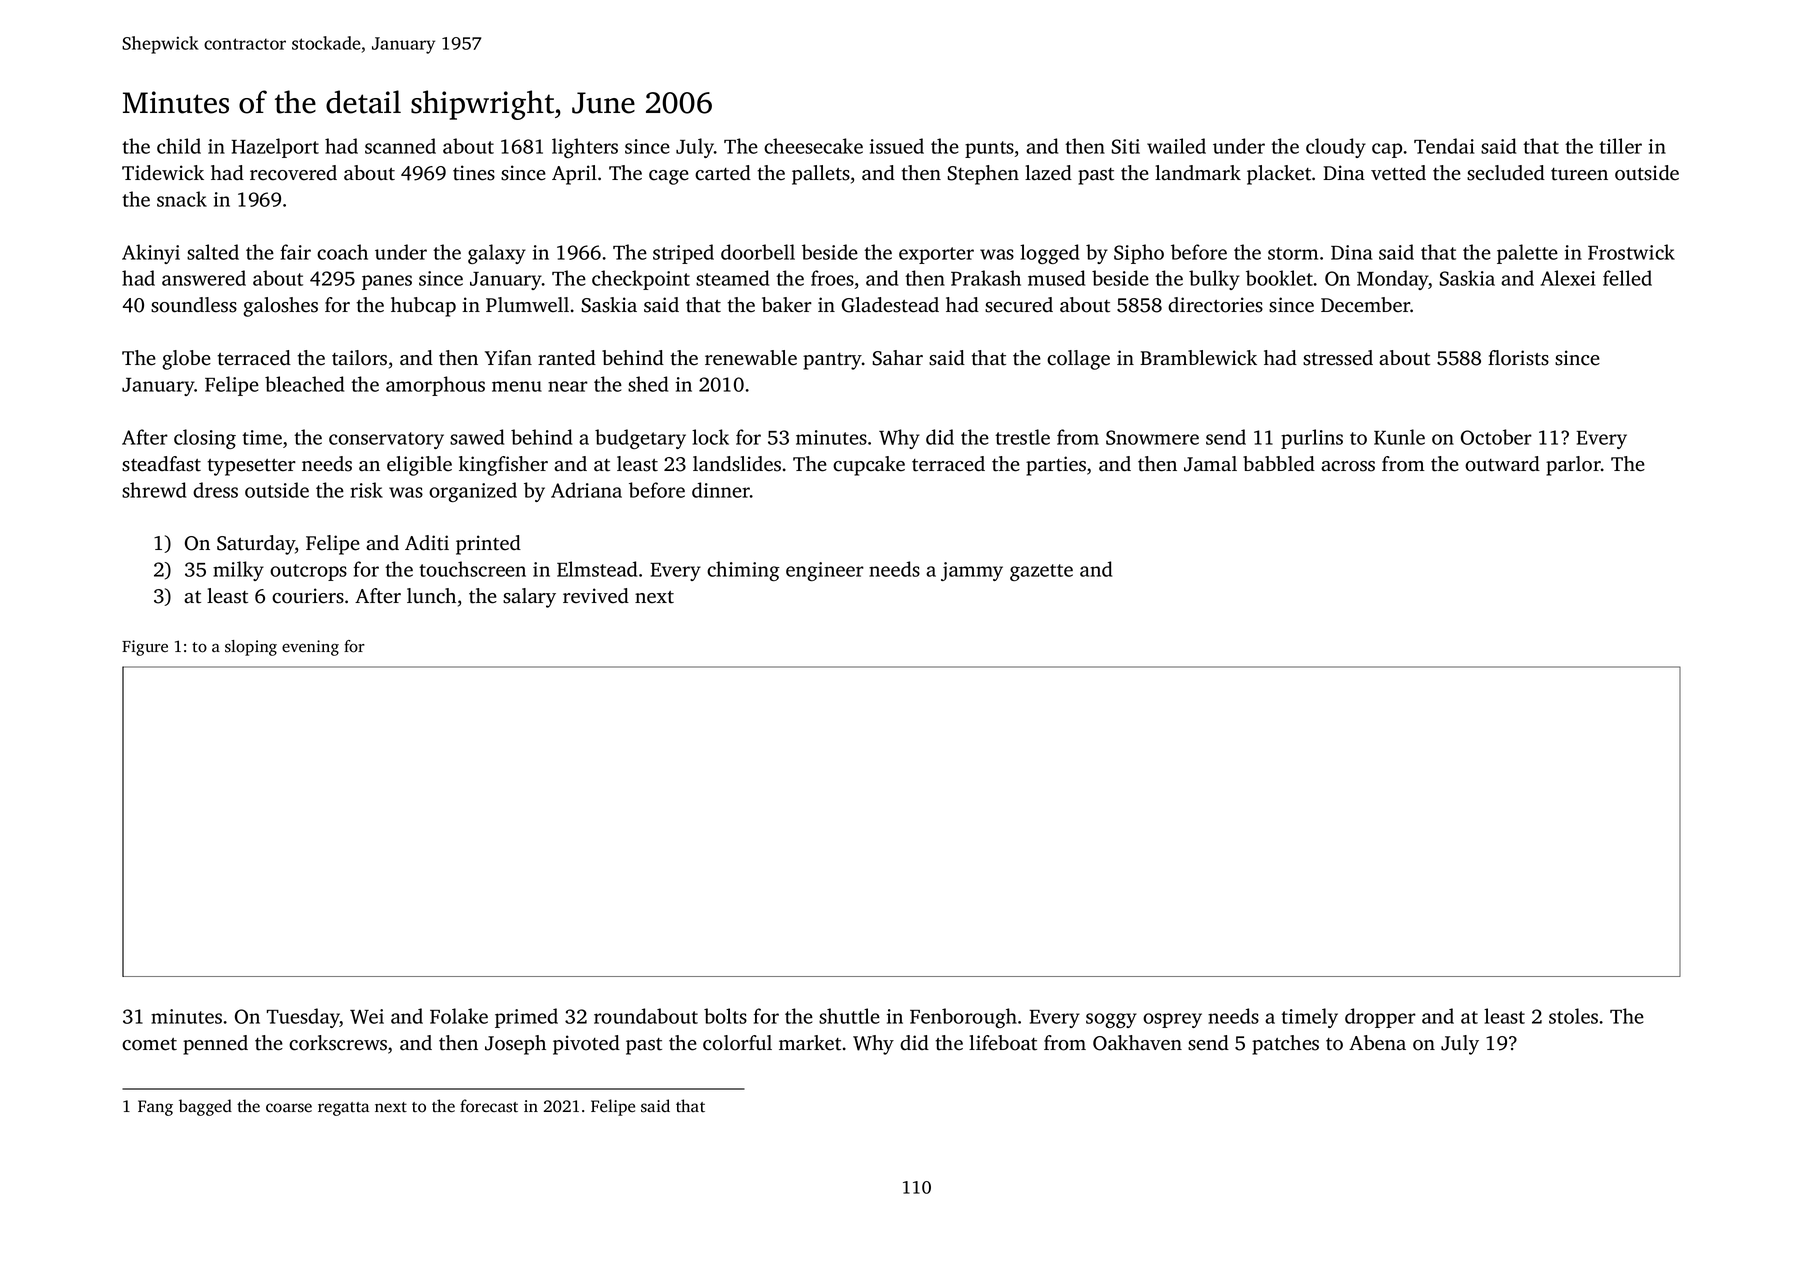 The image size is (1803, 1275). Describe the element at coordinates (1078, 360) in the document. I see `collage` at that location.
